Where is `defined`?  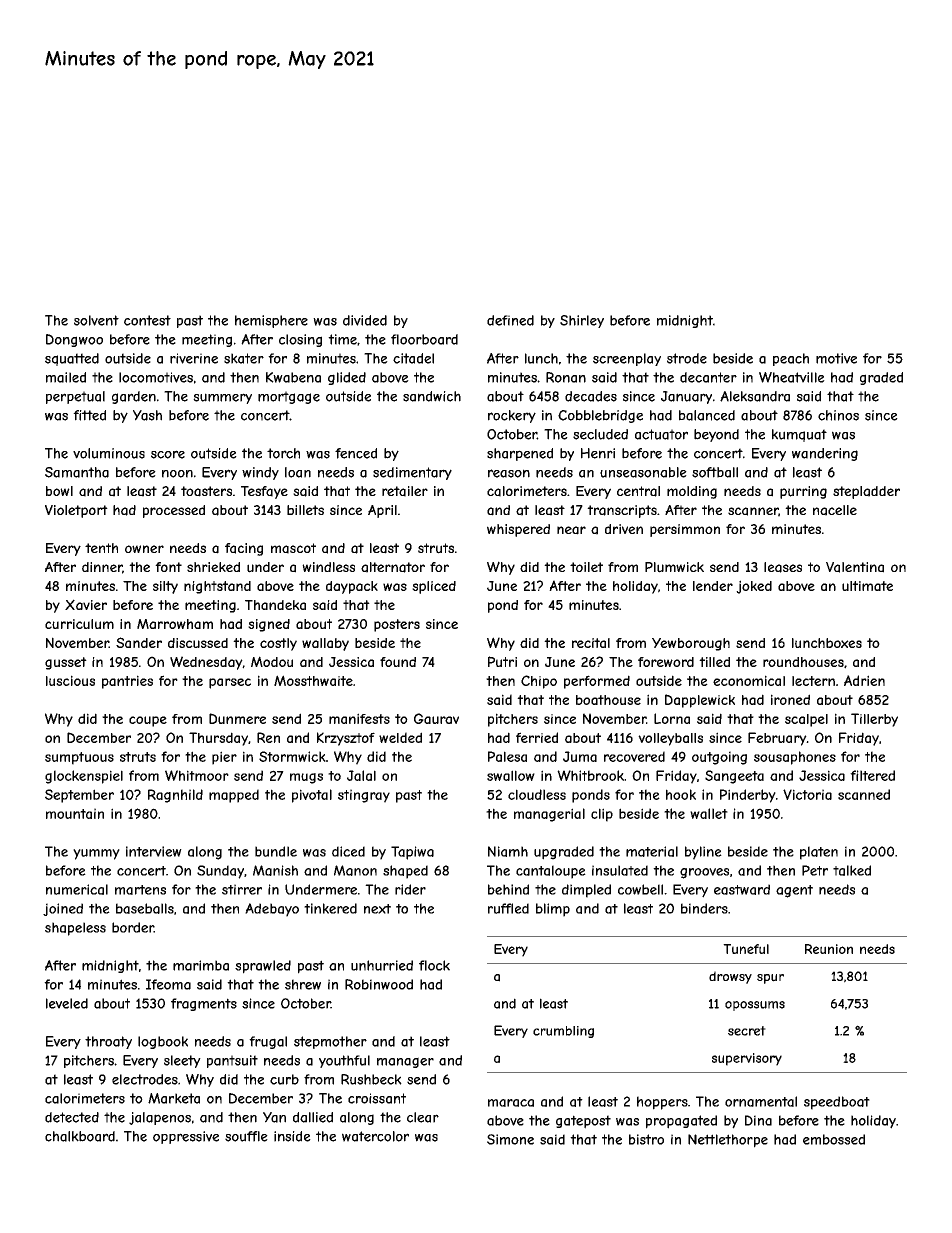
defined is located at coordinates (510, 320).
